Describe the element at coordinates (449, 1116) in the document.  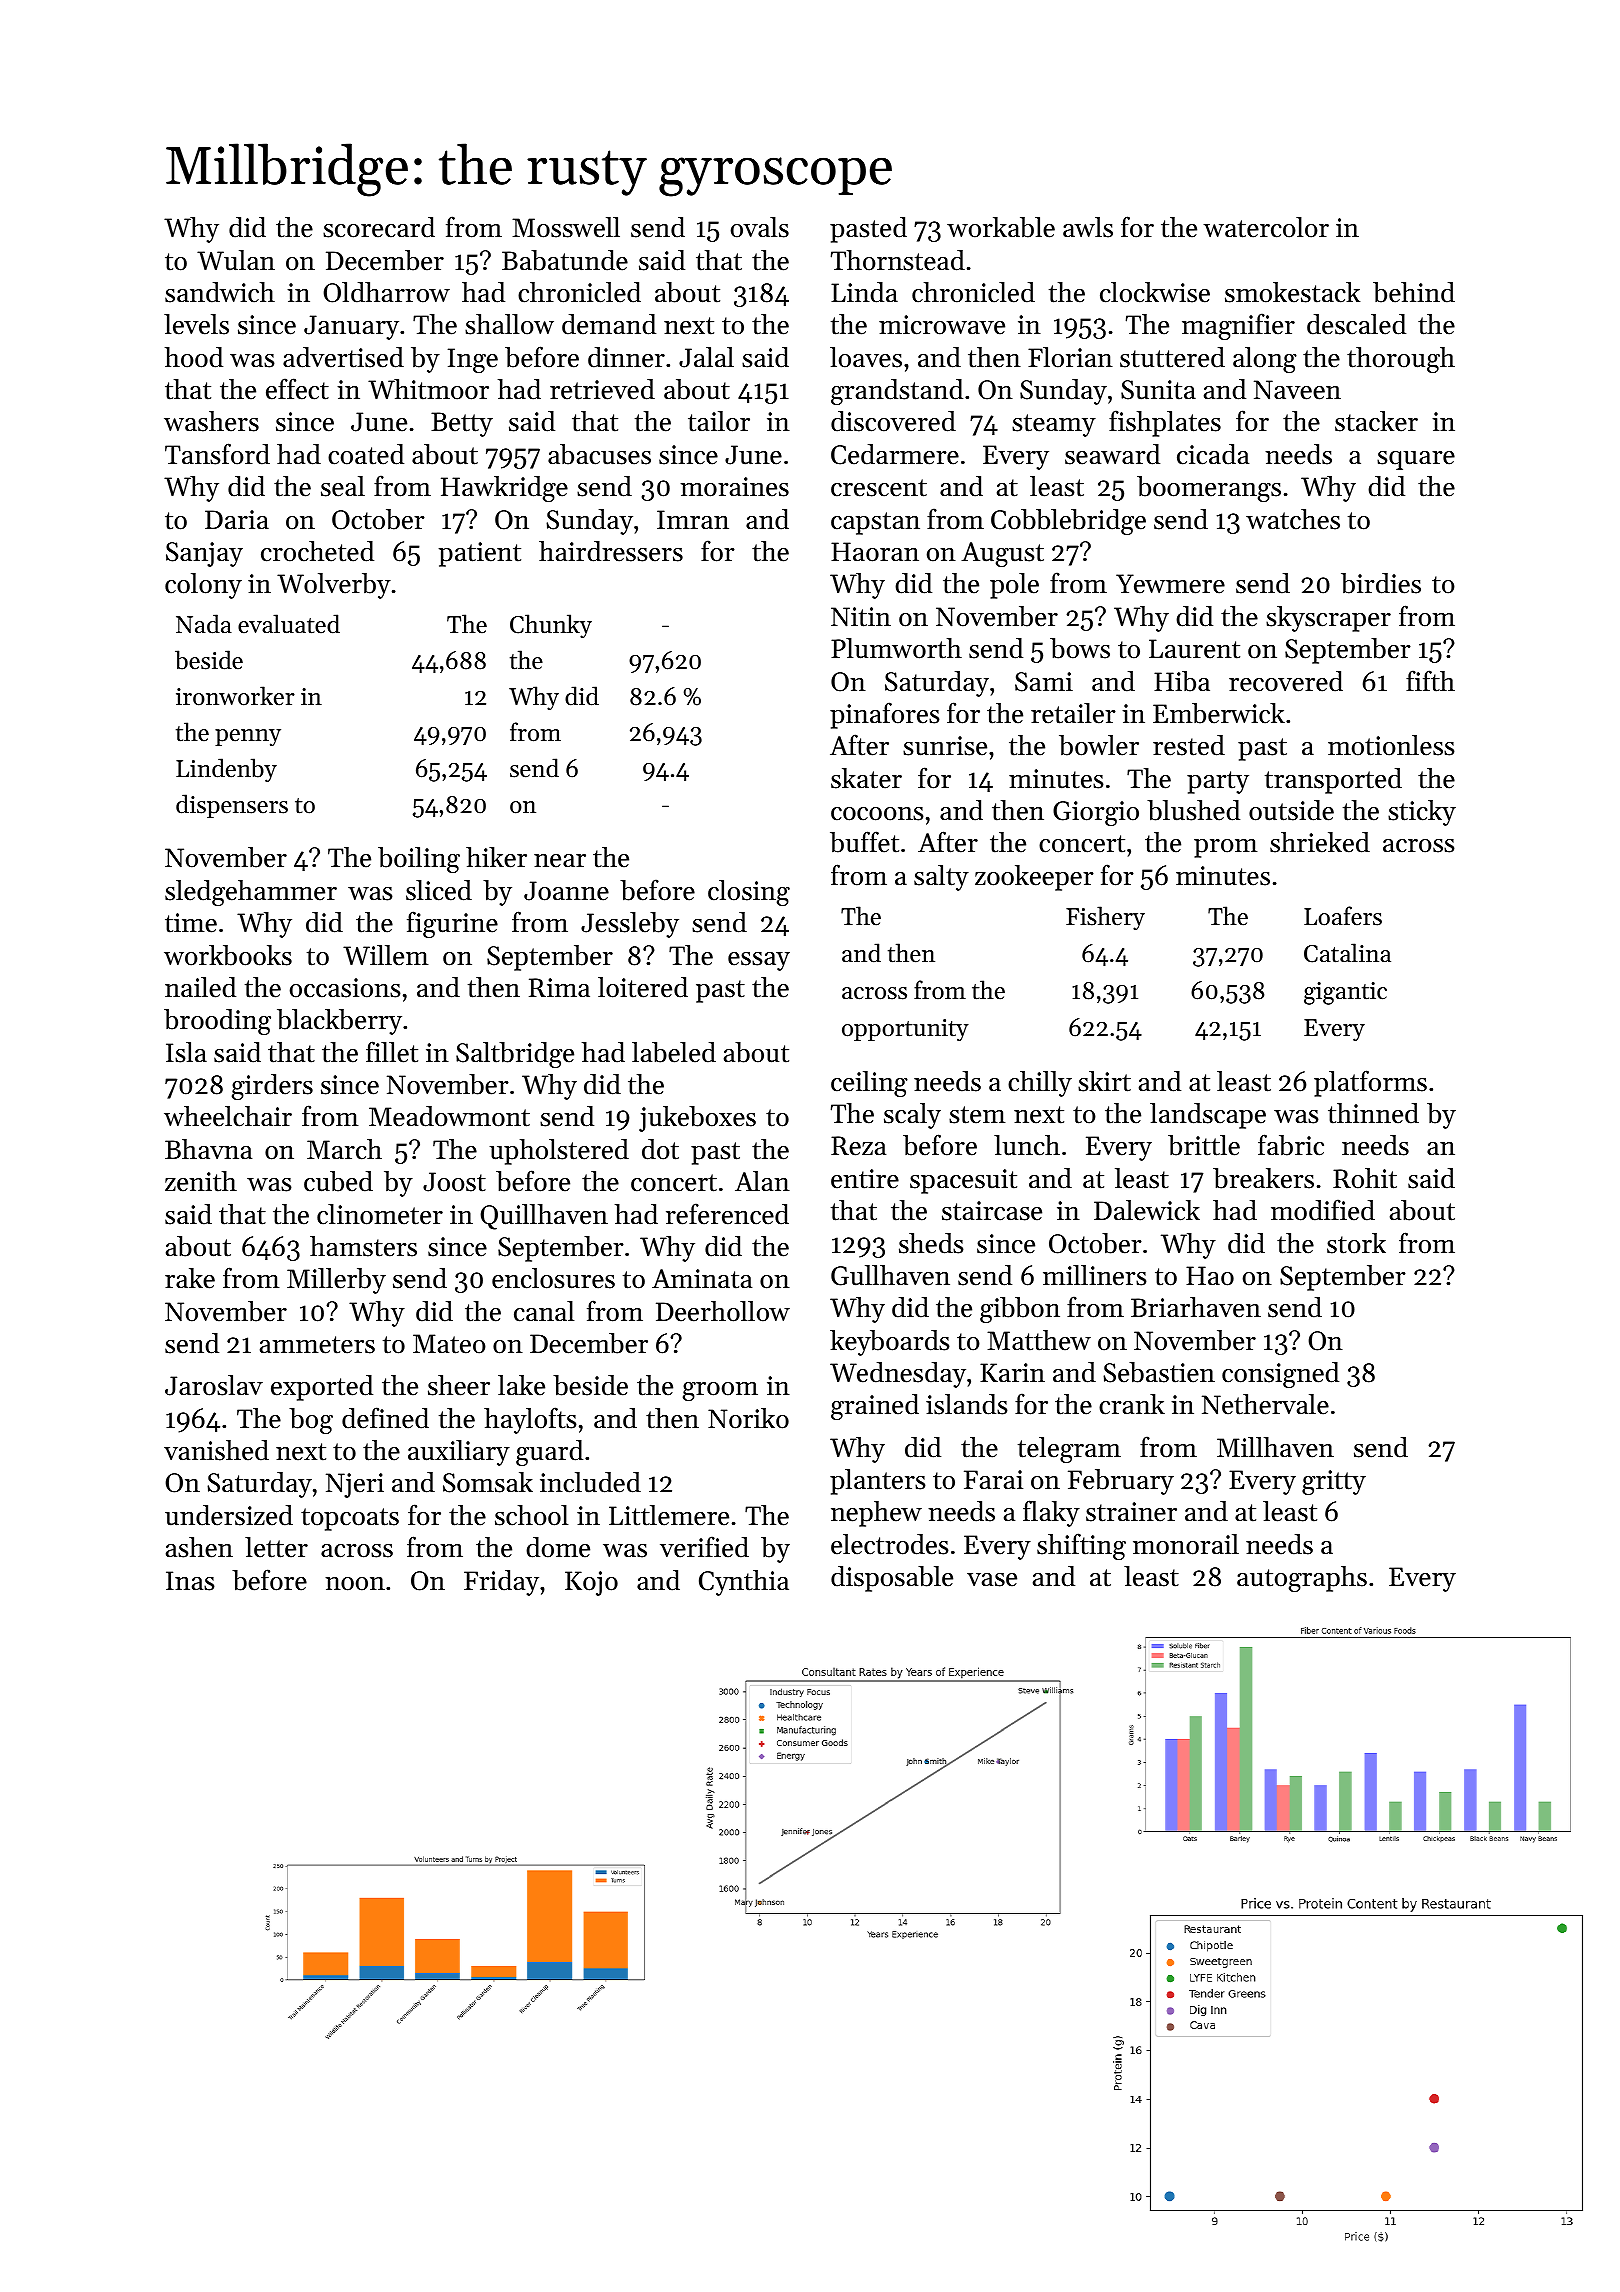
I see `Meadowmont` at that location.
